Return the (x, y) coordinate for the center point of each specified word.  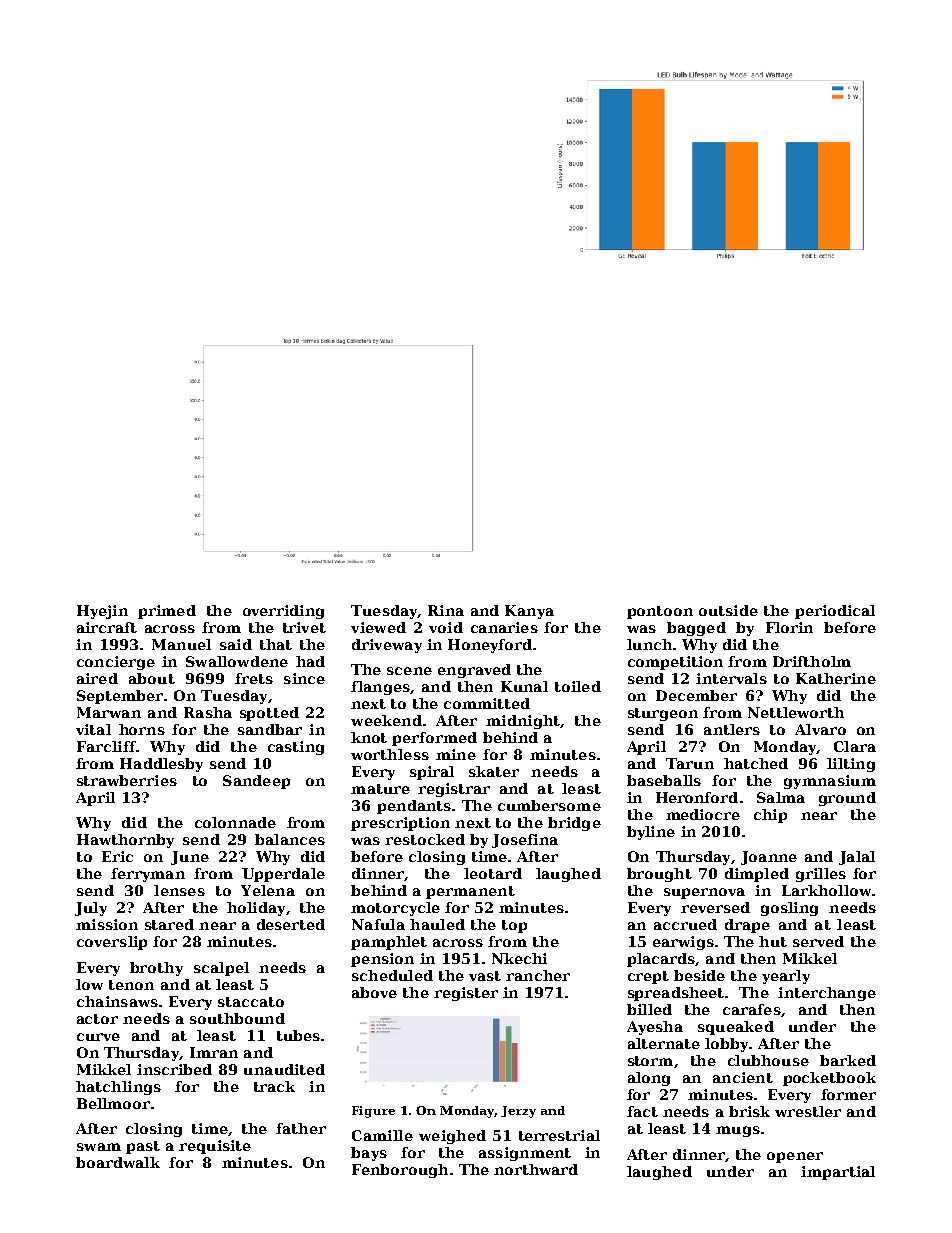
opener (795, 1157)
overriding (283, 612)
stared (169, 924)
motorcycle (395, 909)
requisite (215, 1147)
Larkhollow (826, 890)
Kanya (529, 612)
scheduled (392, 975)
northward (536, 1169)
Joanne (769, 858)
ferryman (148, 875)
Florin (789, 627)
